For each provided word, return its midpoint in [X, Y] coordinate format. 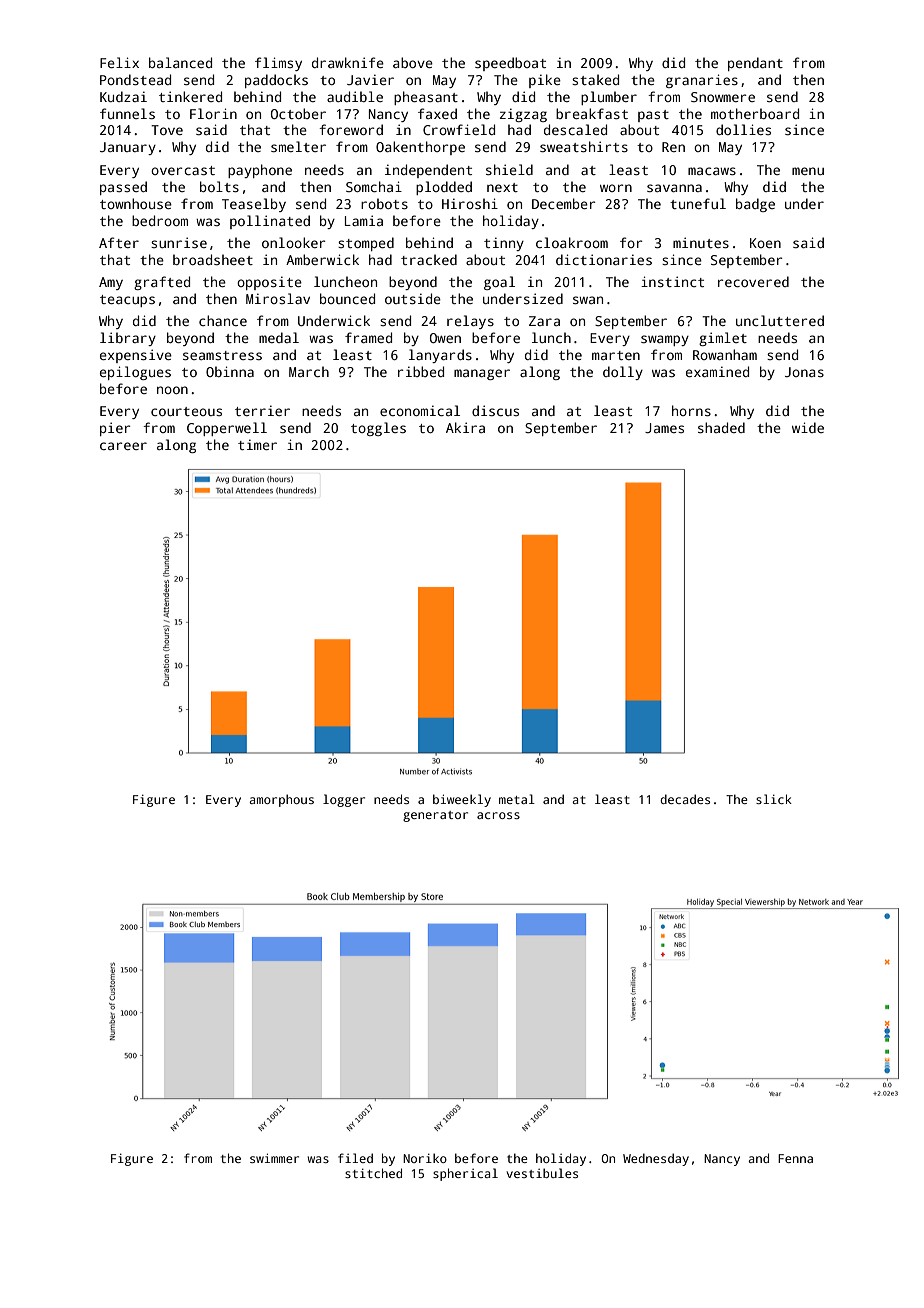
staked [595, 79]
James [664, 428]
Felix [119, 62]
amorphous [281, 800]
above [413, 62]
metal [517, 799]
